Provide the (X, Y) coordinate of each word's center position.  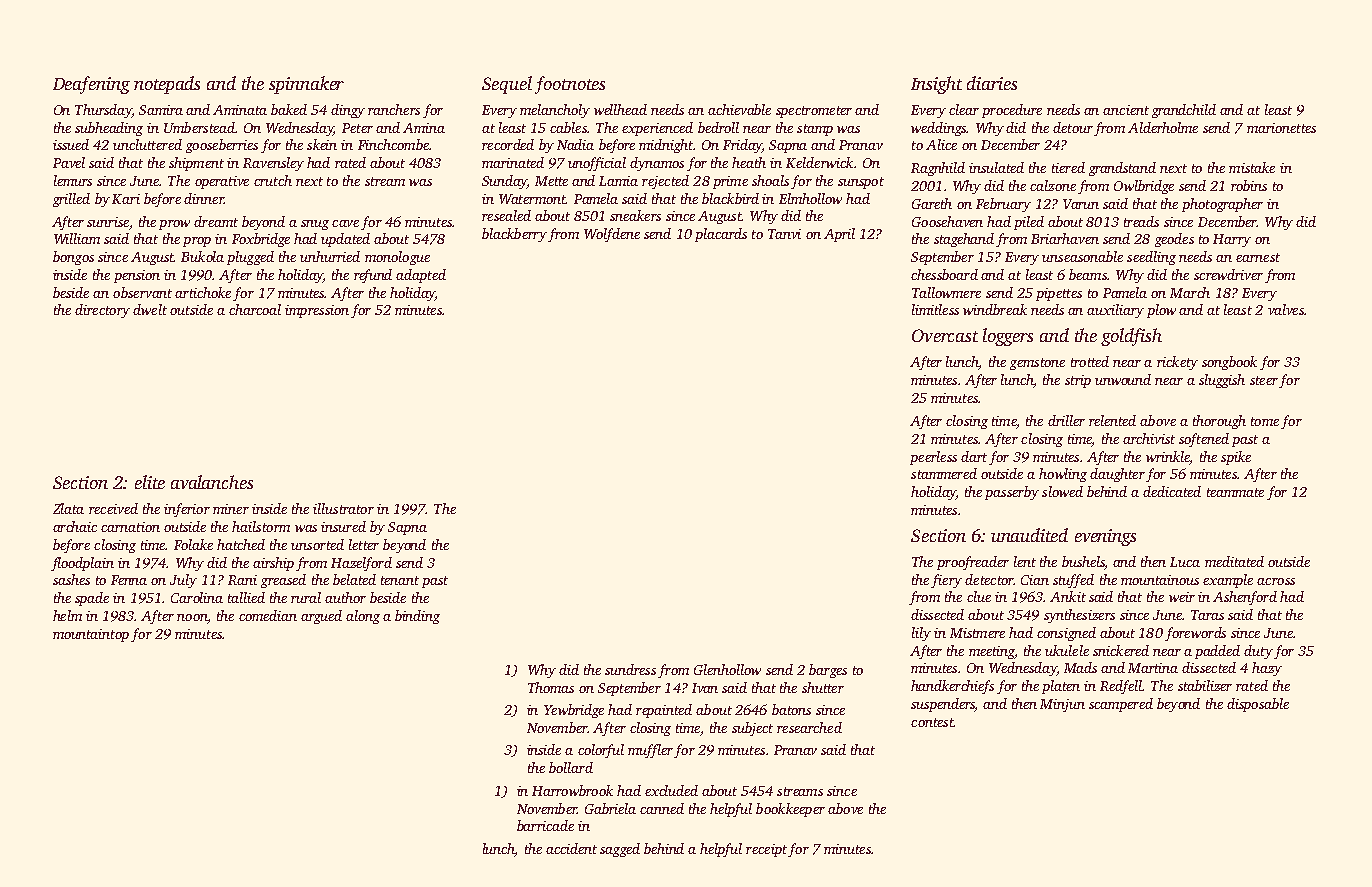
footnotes (570, 85)
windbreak (995, 309)
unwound (1123, 379)
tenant (400, 580)
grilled (71, 200)
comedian (268, 615)
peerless (933, 458)
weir (1182, 597)
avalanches (212, 482)
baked (289, 109)
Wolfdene (612, 235)
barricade (545, 825)
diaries (992, 83)
